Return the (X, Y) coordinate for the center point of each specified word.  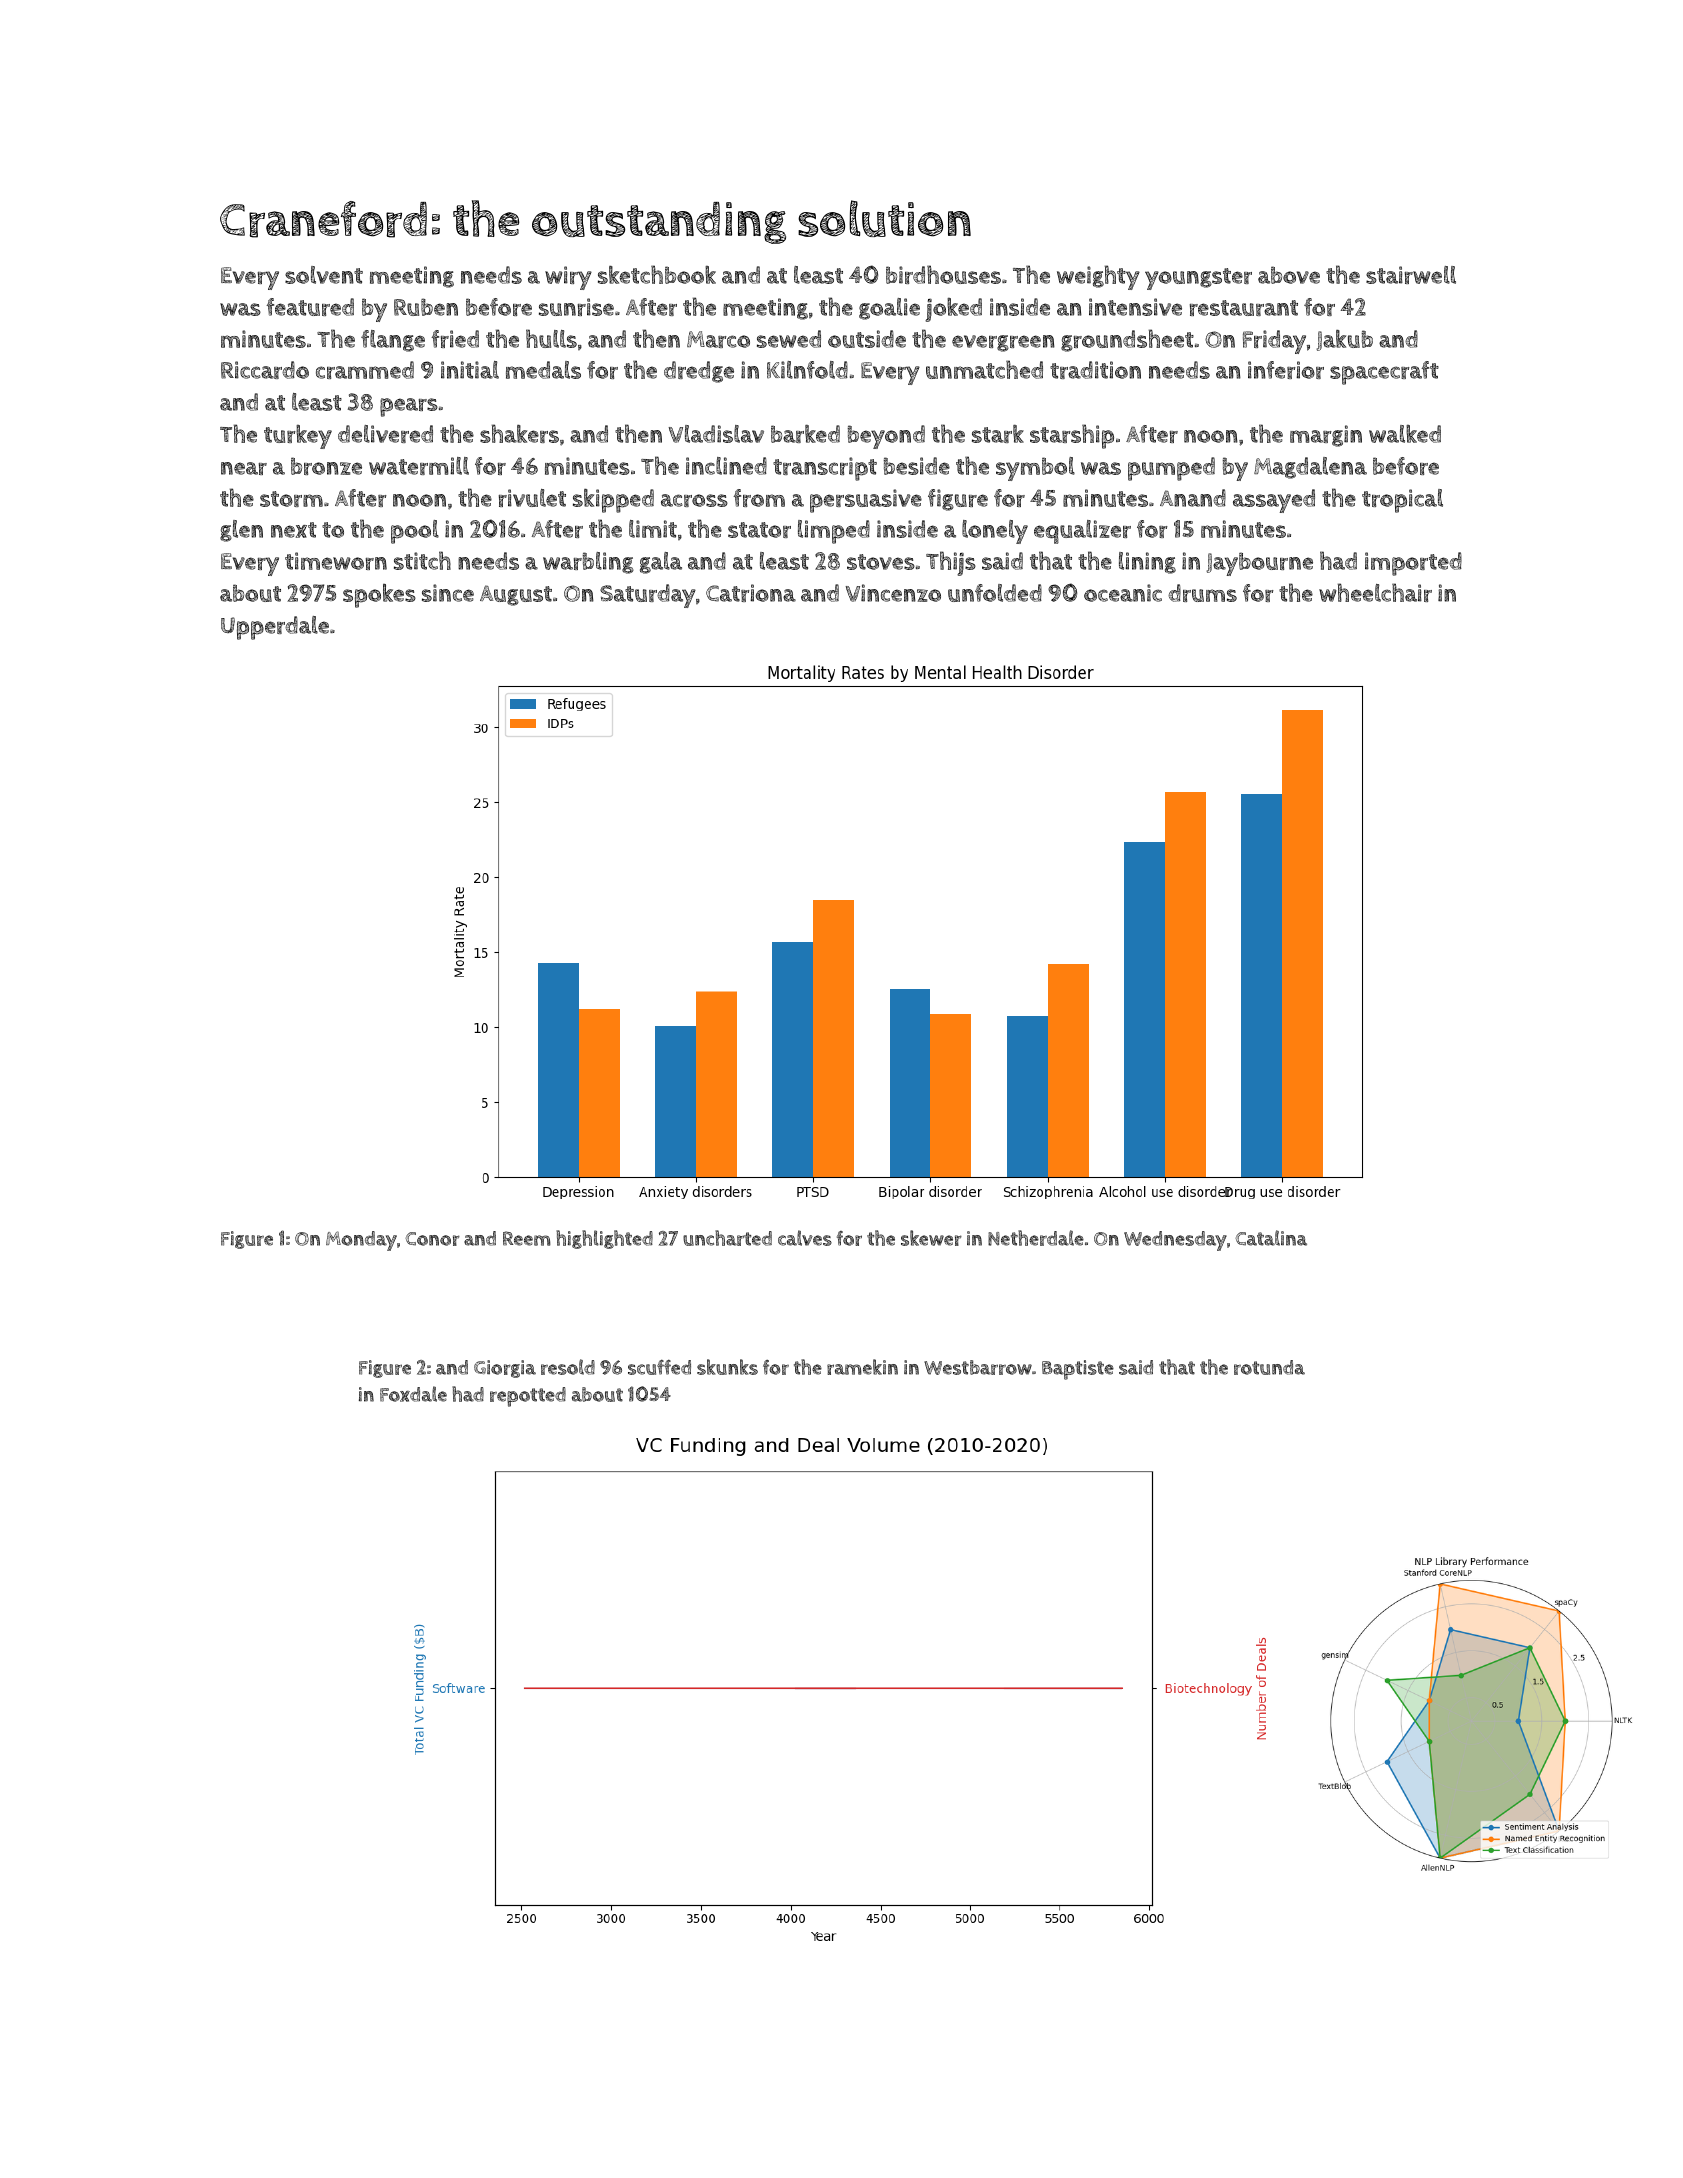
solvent (324, 275)
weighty (1098, 277)
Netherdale (1036, 1238)
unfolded (995, 593)
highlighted (604, 1239)
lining (1147, 563)
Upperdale (275, 628)
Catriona (751, 593)
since (448, 593)
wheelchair (1375, 592)
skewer (931, 1238)
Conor (432, 1239)
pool (415, 532)
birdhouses (943, 274)
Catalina (1271, 1238)
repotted (528, 1397)
